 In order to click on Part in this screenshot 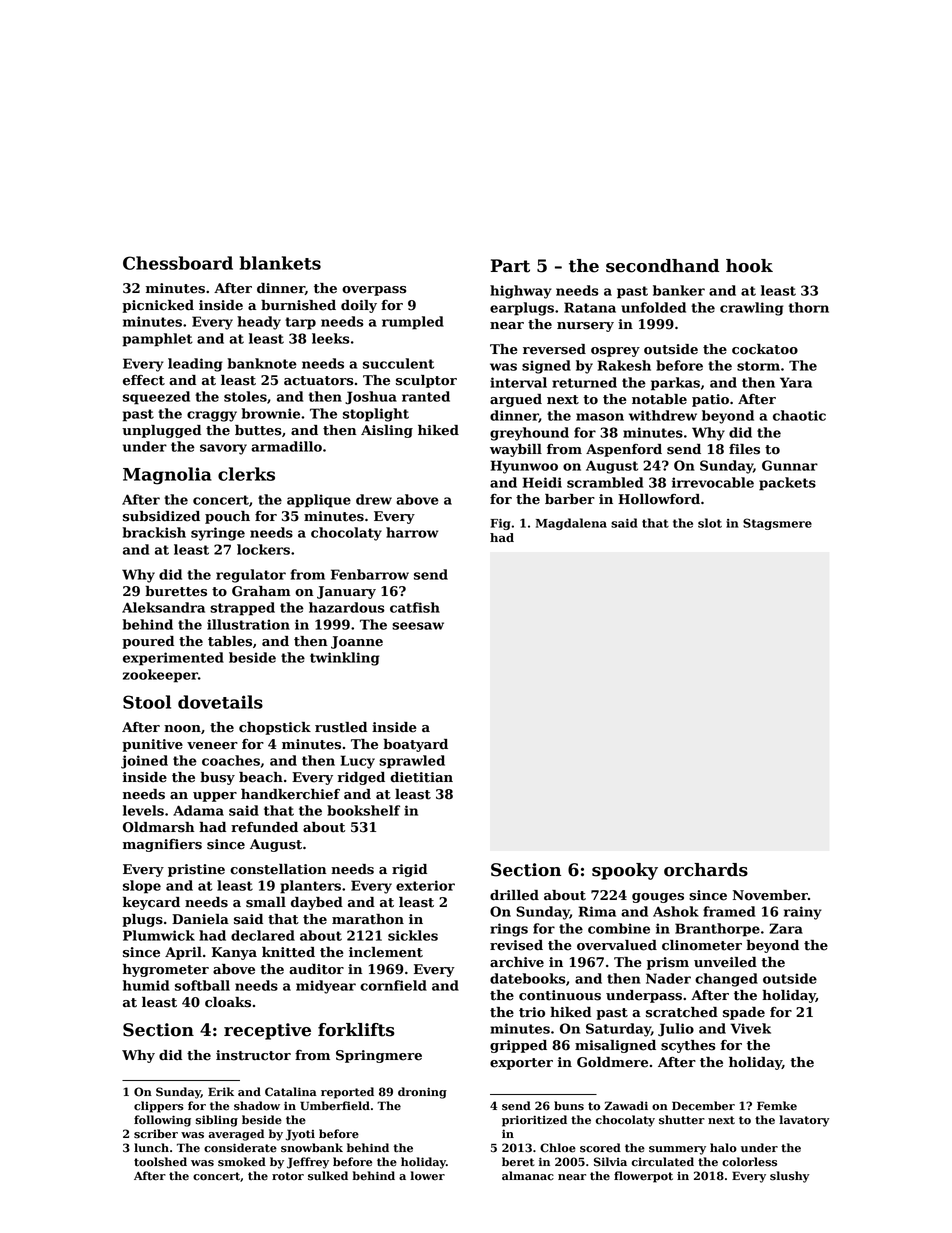, I will do `click(510, 266)`.
